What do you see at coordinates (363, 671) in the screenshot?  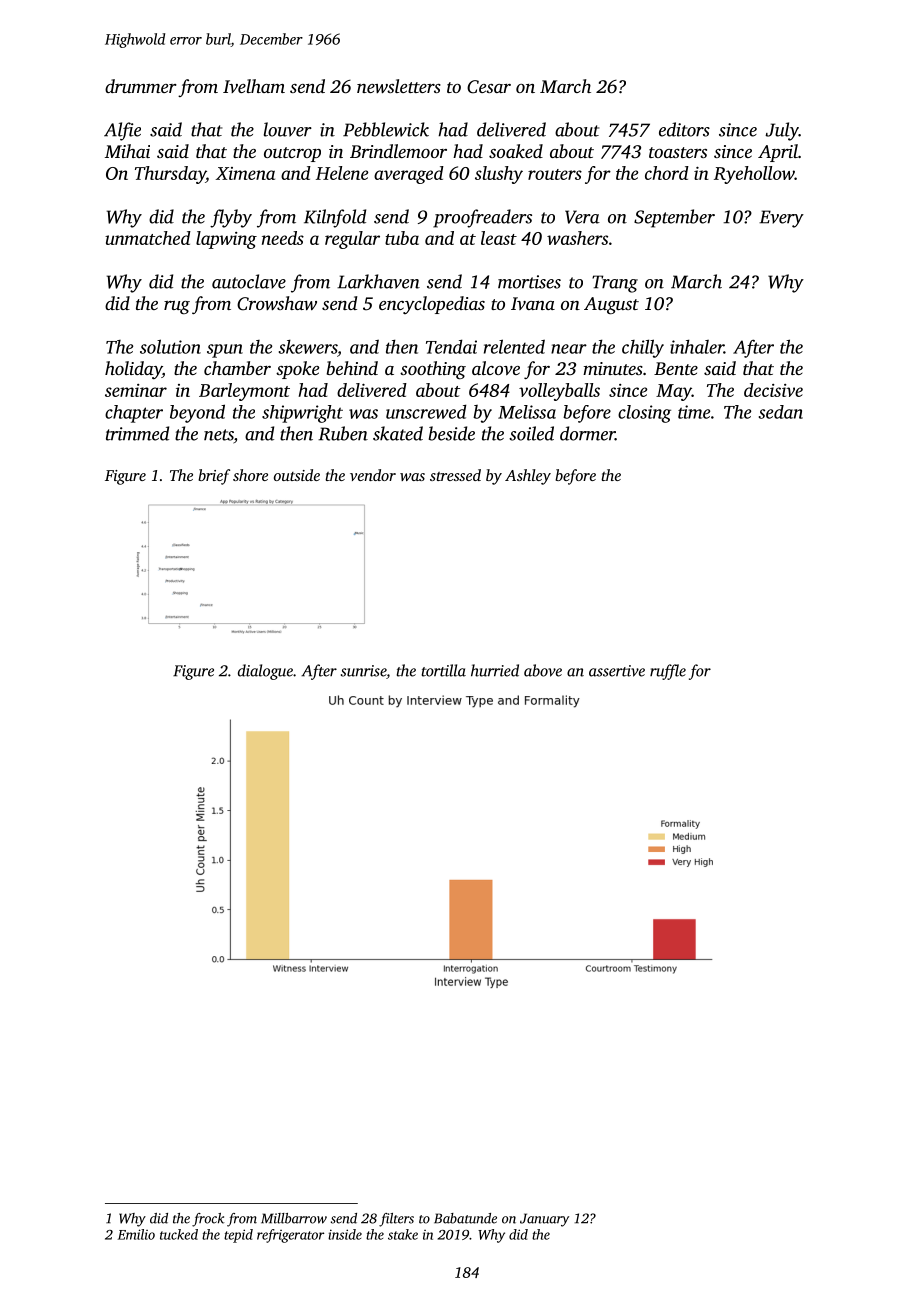 I see `sunrise` at bounding box center [363, 671].
